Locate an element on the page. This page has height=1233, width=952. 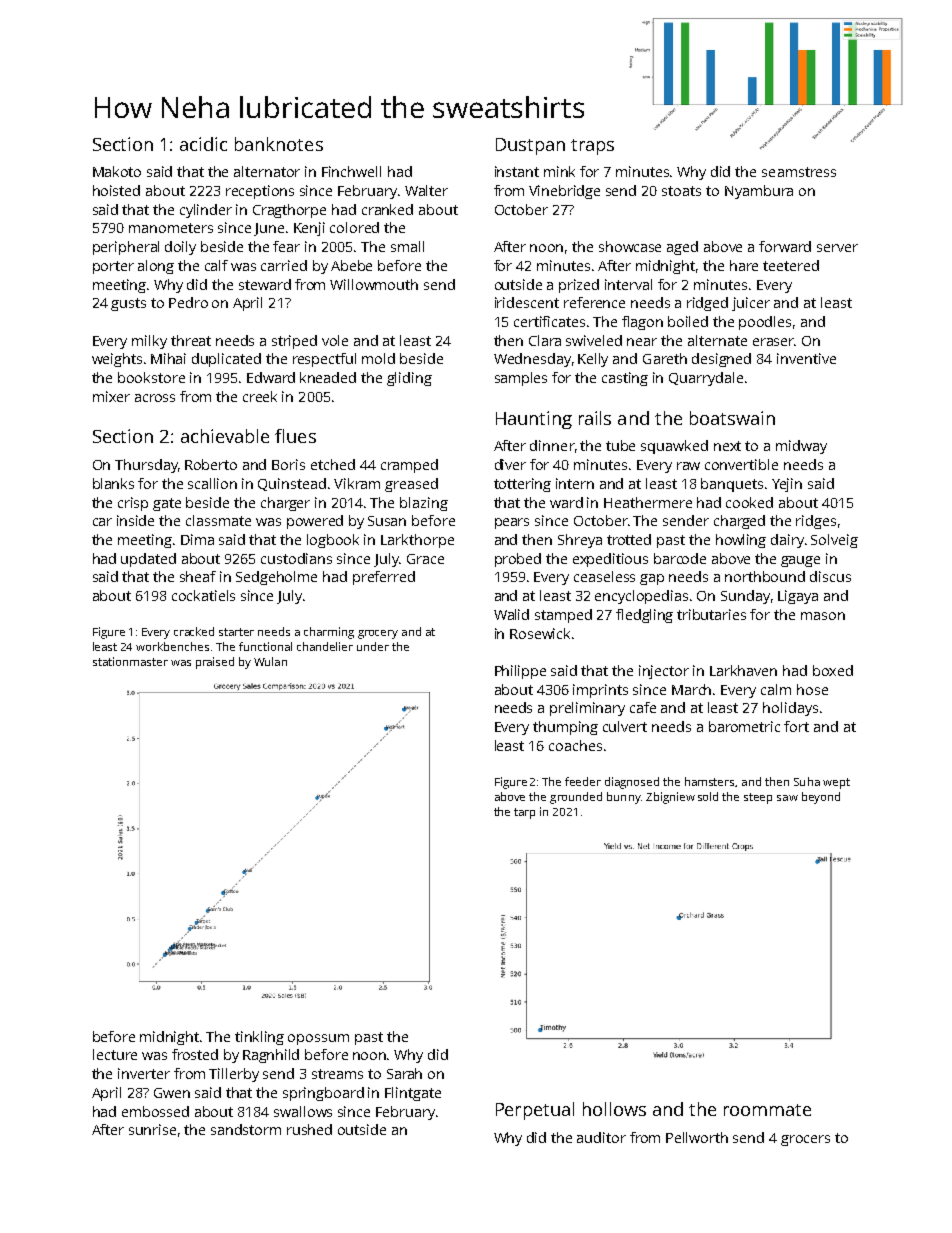
Dima is located at coordinates (197, 539).
